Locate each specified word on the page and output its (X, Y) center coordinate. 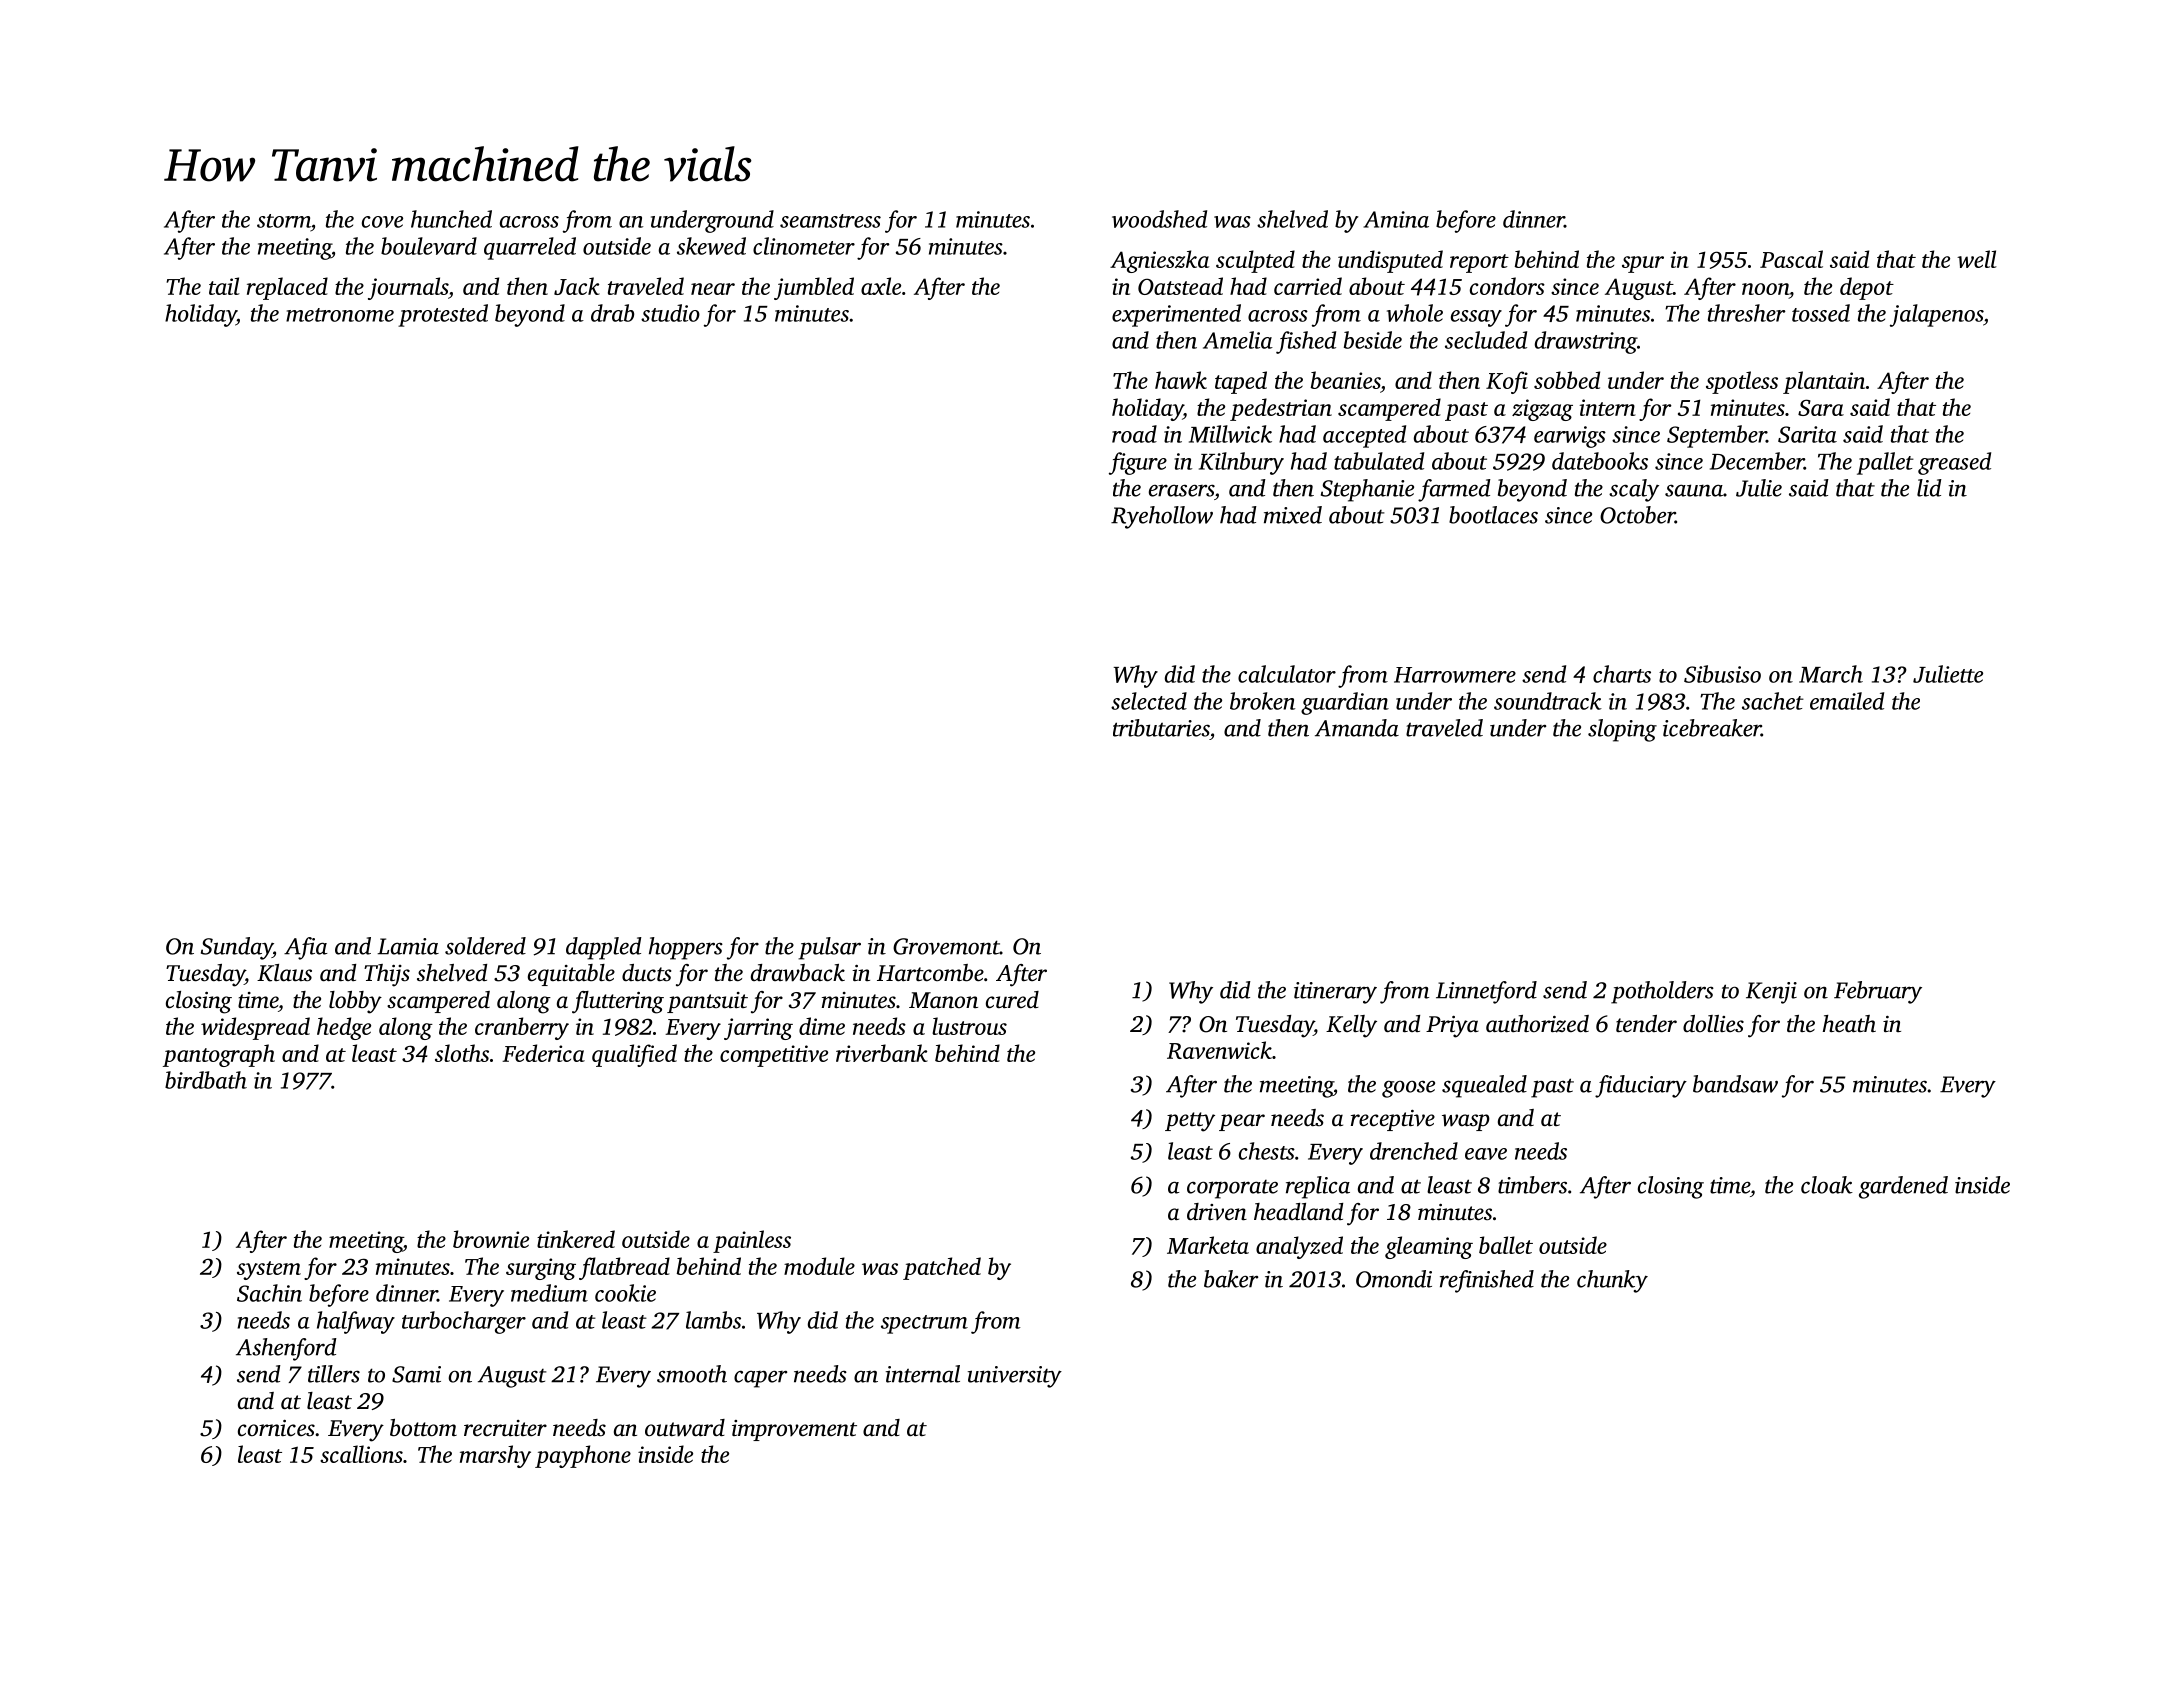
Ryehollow (1162, 517)
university (1015, 1377)
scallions (361, 1454)
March (1831, 674)
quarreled (530, 248)
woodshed (1159, 219)
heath (1849, 1024)
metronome (340, 315)
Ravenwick (1219, 1050)
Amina (1396, 219)
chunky (1612, 1281)
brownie (491, 1239)
